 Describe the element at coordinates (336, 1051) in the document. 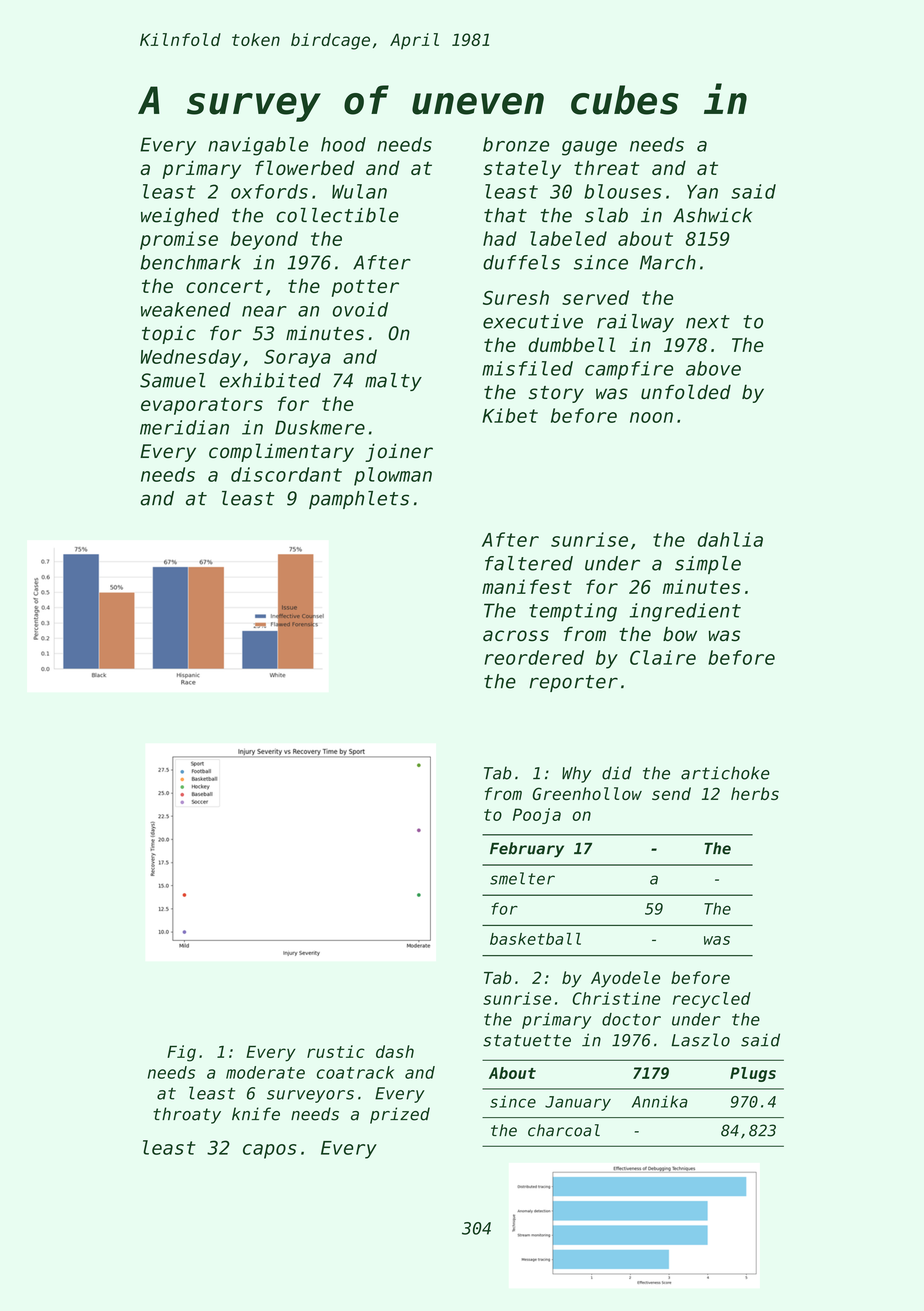

I see `rustic` at that location.
